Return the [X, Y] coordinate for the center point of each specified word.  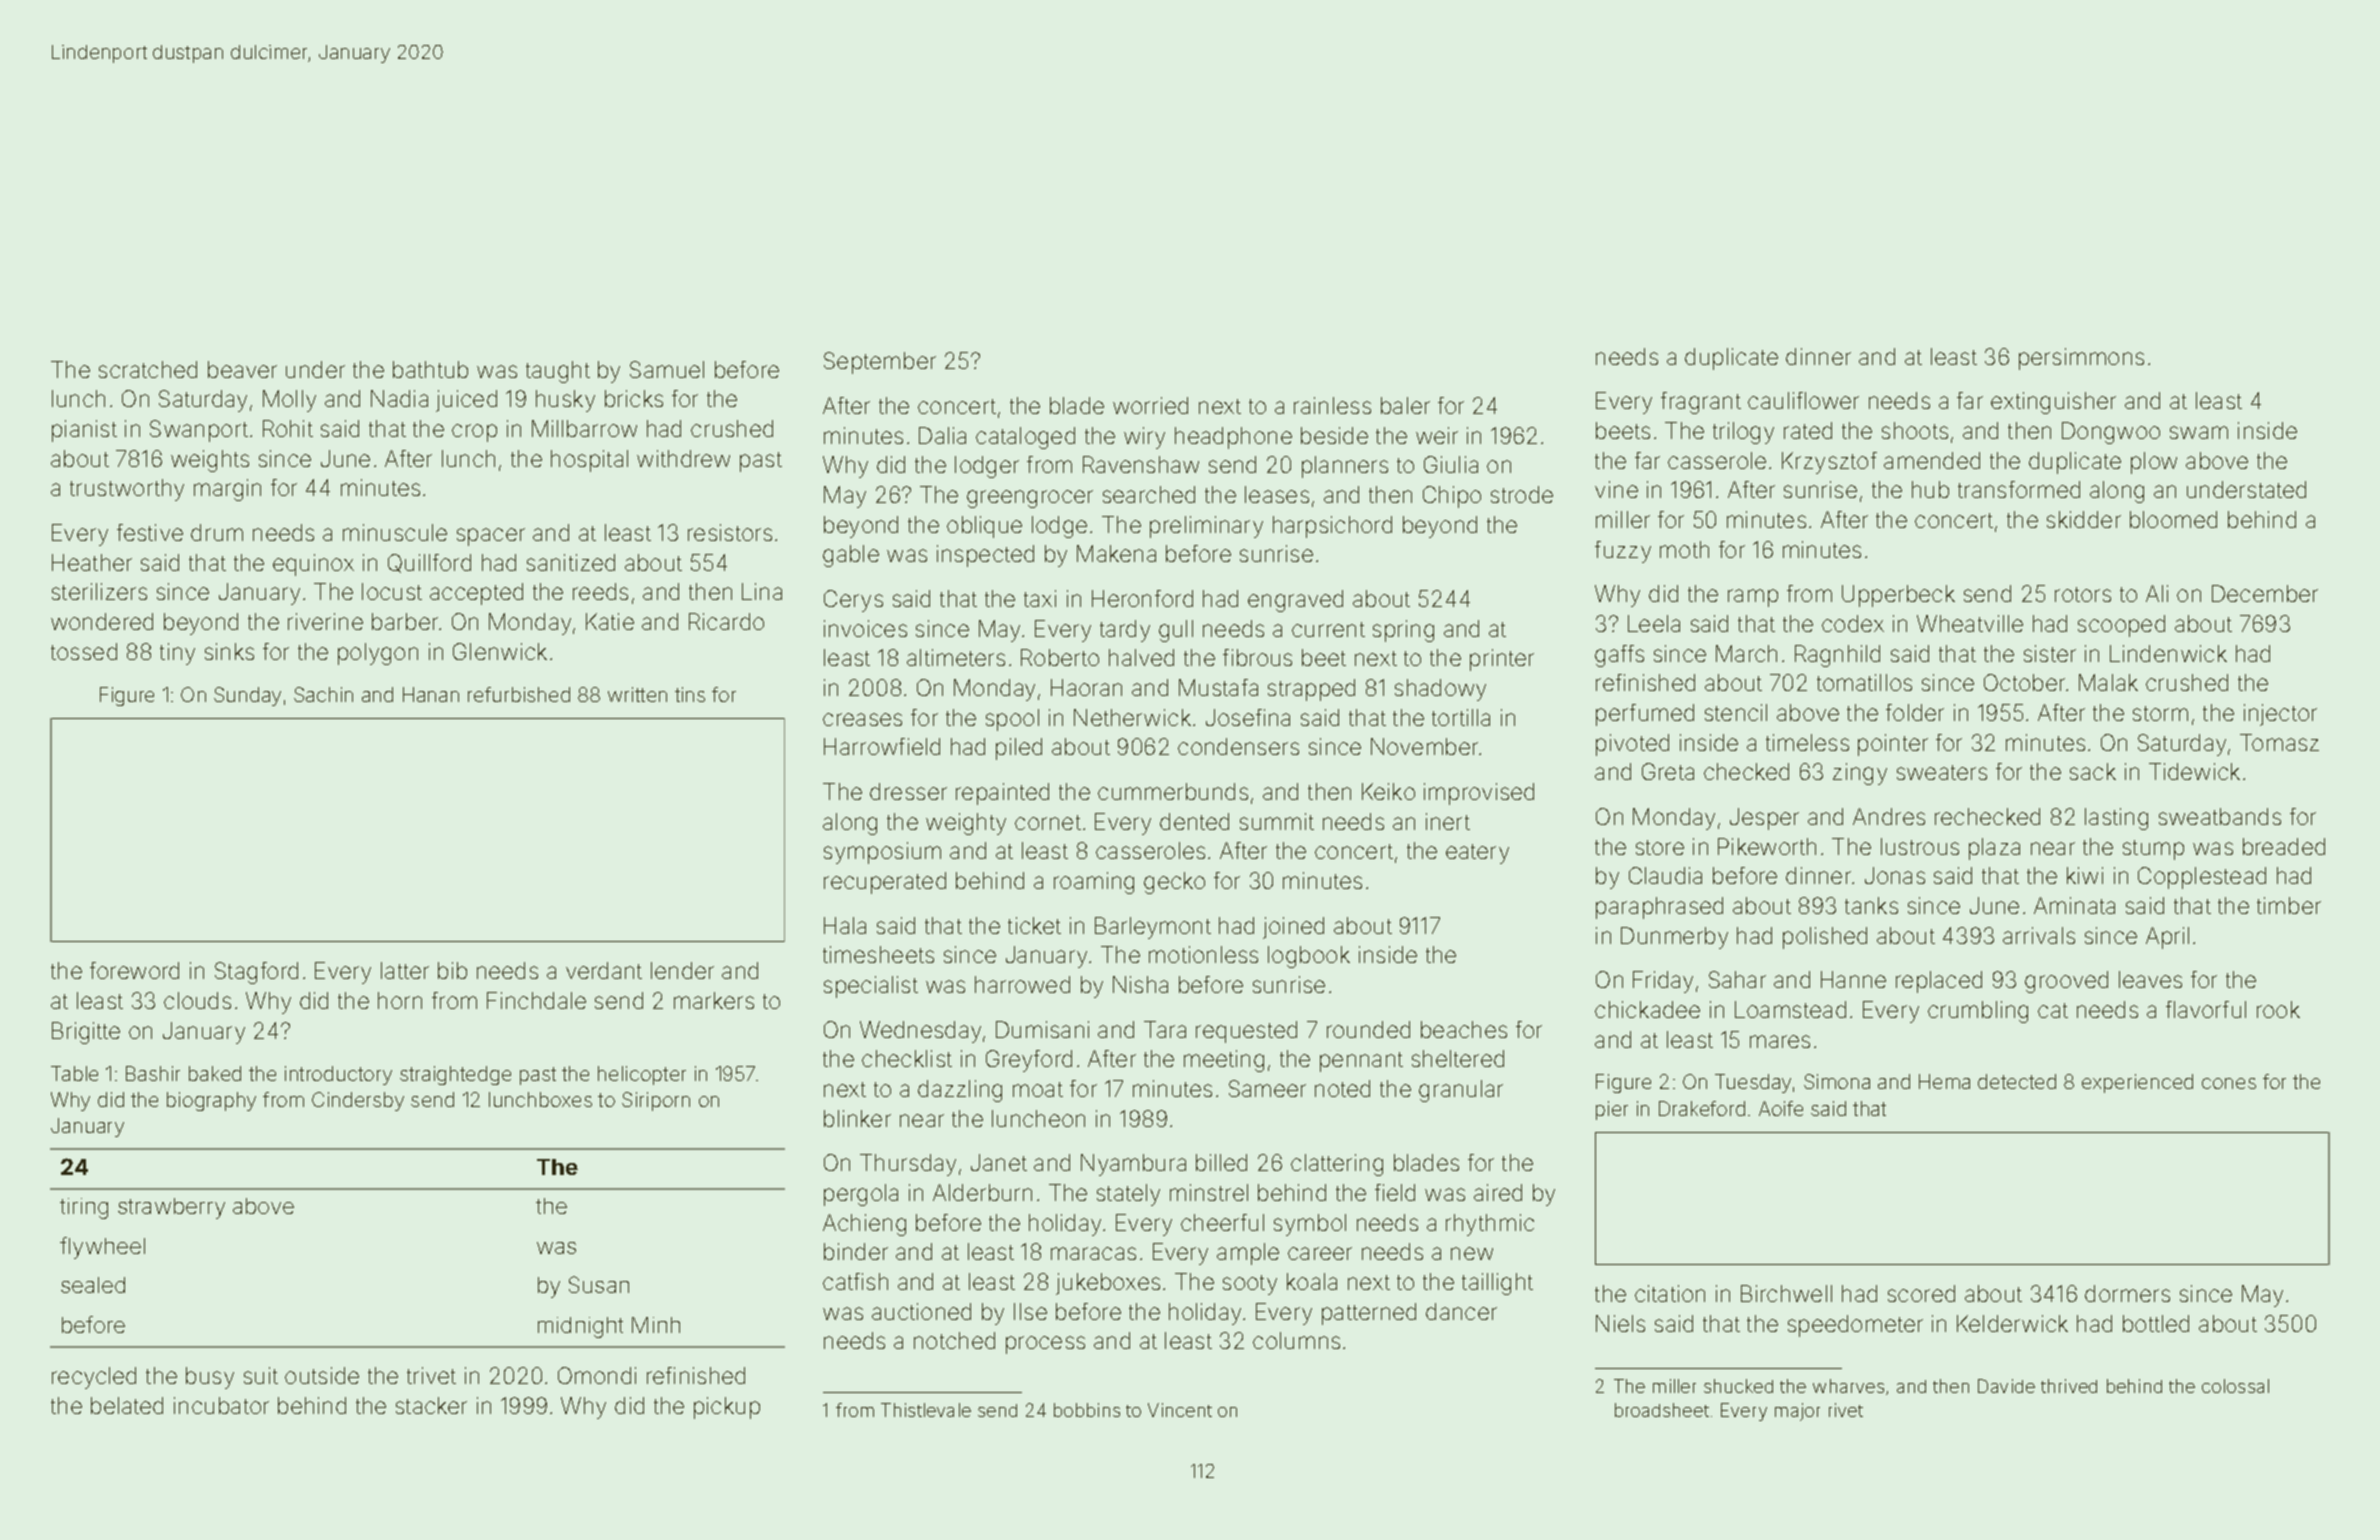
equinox [313, 565]
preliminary [1206, 527]
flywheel [102, 1248]
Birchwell [1786, 1293]
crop [474, 433]
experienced [2137, 1083]
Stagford [256, 973]
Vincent [1180, 1410]
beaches [1464, 1029]
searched [1149, 494]
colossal [2235, 1386]
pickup [727, 1408]
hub [1930, 489]
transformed [2019, 489]
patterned [1369, 1314]
